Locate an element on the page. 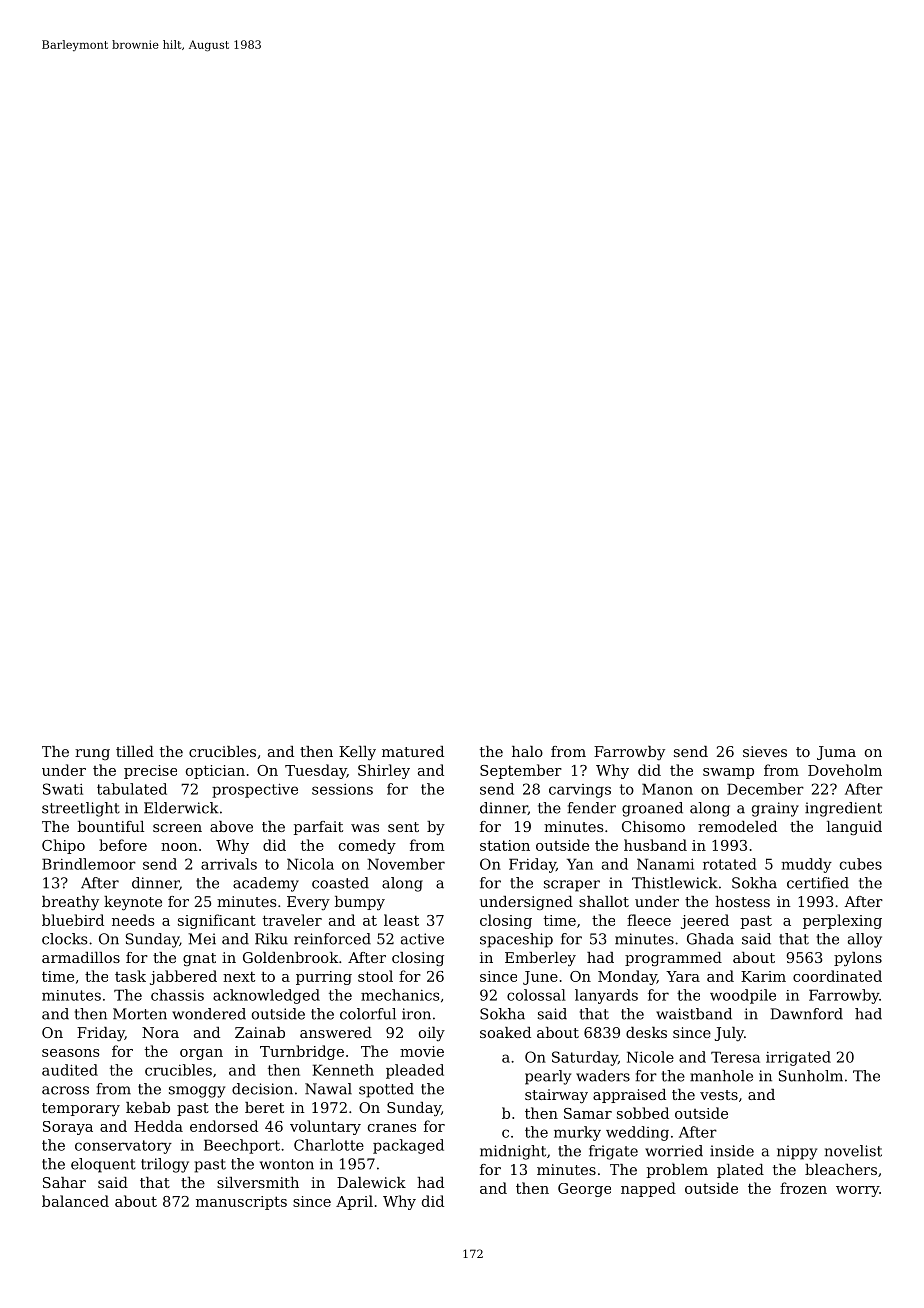 This image has width=924, height=1308. needs is located at coordinates (133, 920).
